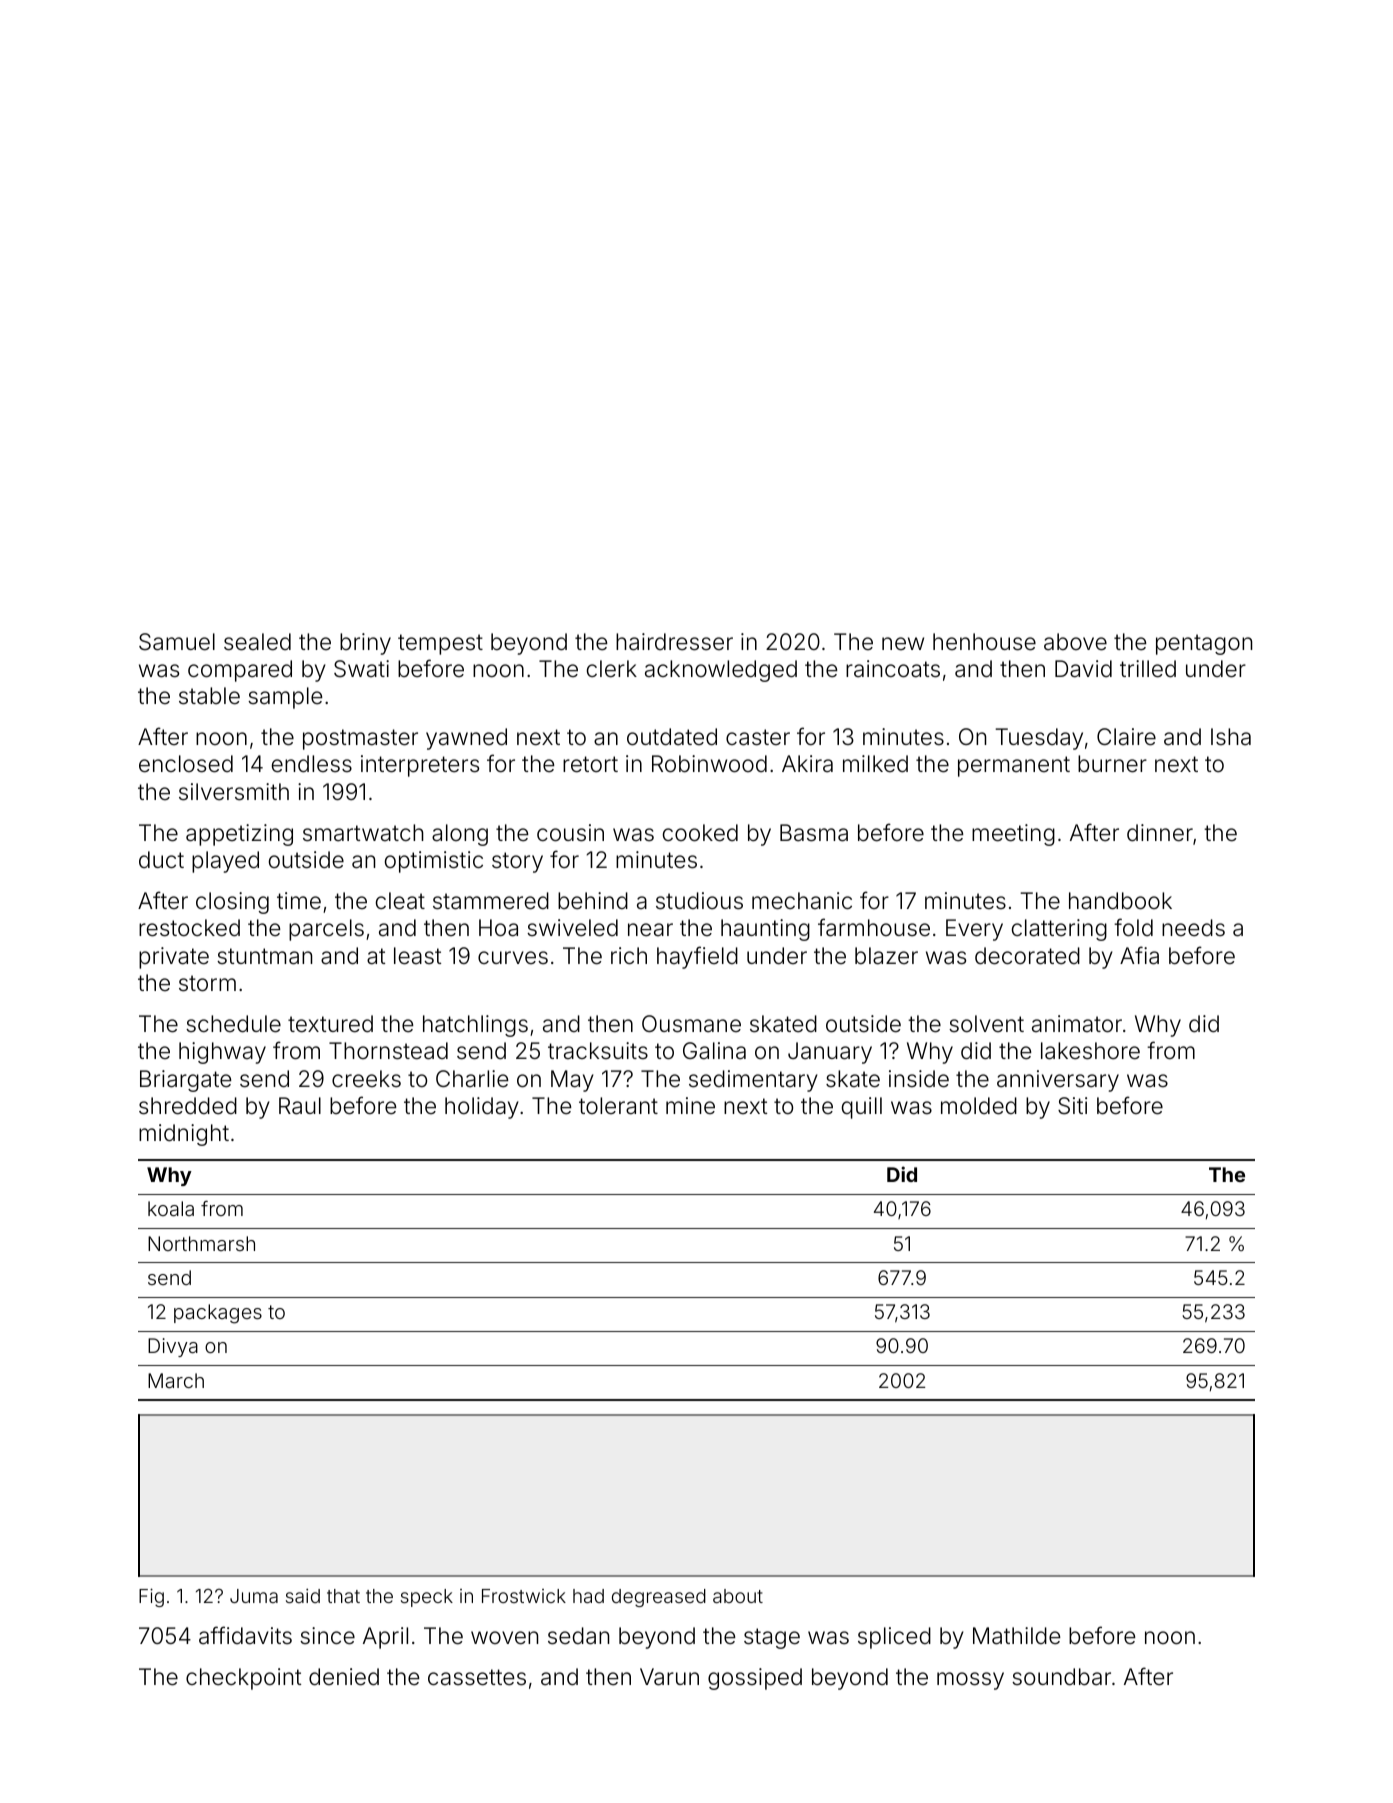  What do you see at coordinates (233, 1024) in the image?
I see `schedule` at bounding box center [233, 1024].
